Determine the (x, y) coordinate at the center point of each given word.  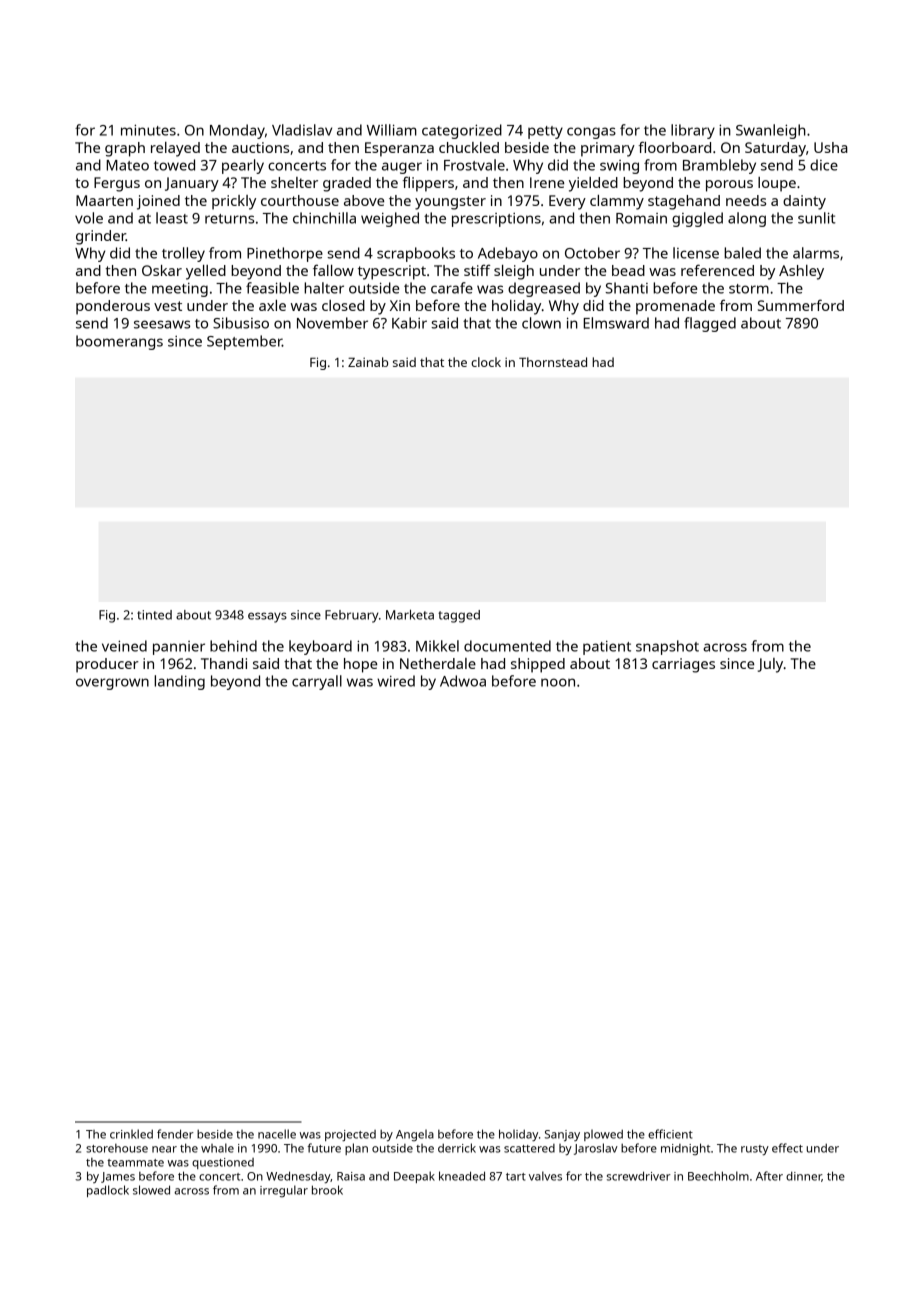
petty (545, 132)
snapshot (667, 647)
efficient (670, 1134)
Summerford (801, 305)
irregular (284, 1191)
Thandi (224, 663)
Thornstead (553, 362)
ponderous (113, 307)
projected (350, 1136)
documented (507, 646)
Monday (237, 131)
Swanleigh (771, 131)
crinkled (131, 1134)
